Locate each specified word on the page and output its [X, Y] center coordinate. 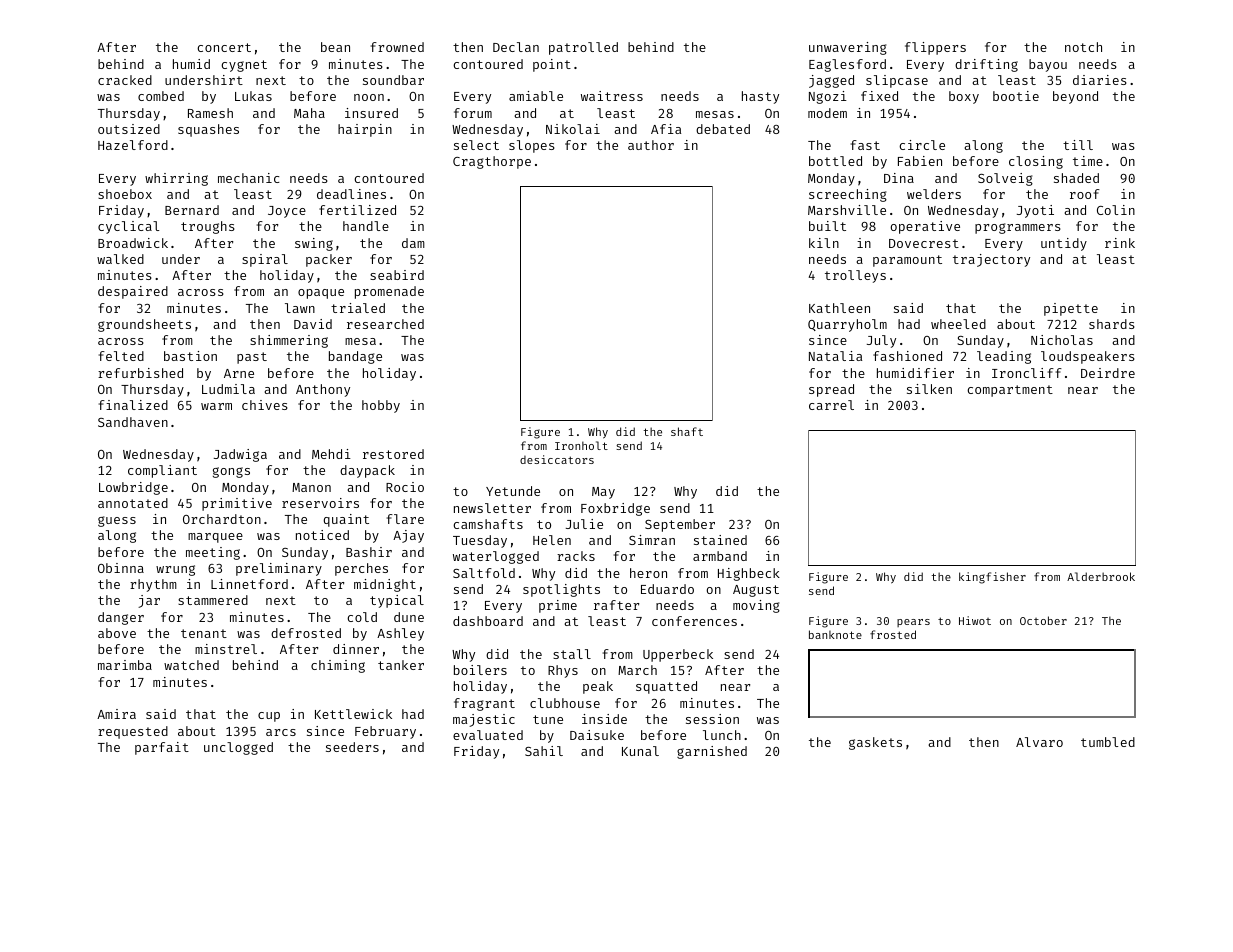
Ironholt [581, 445]
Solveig [1005, 179]
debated [723, 129]
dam [413, 243]
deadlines [351, 194]
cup [269, 717]
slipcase [897, 81]
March [637, 670]
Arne [239, 373]
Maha [309, 113]
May [603, 493]
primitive [237, 504]
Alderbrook [1101, 576]
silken [929, 389]
